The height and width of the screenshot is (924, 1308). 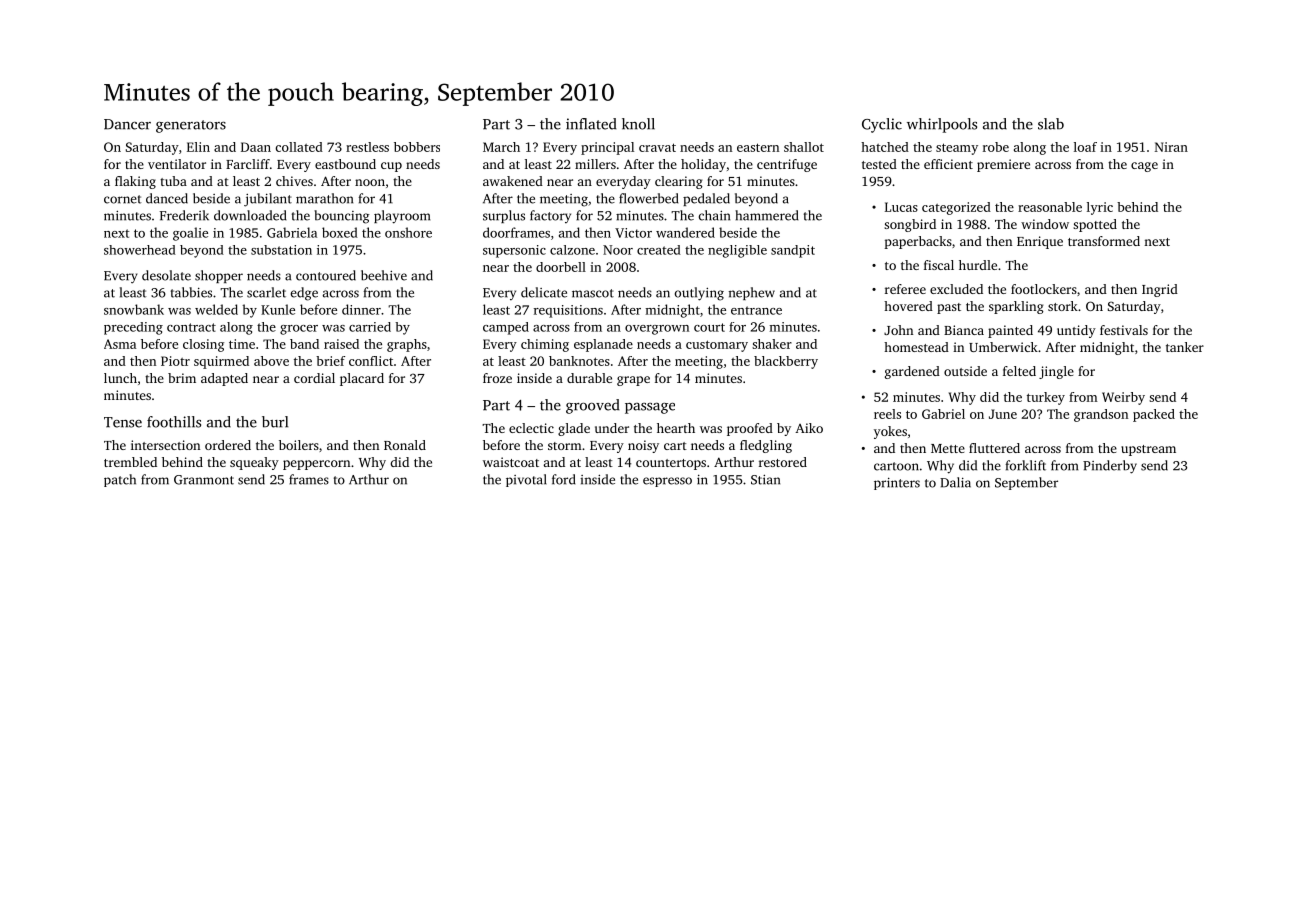 I want to click on Granmont, so click(x=204, y=480).
